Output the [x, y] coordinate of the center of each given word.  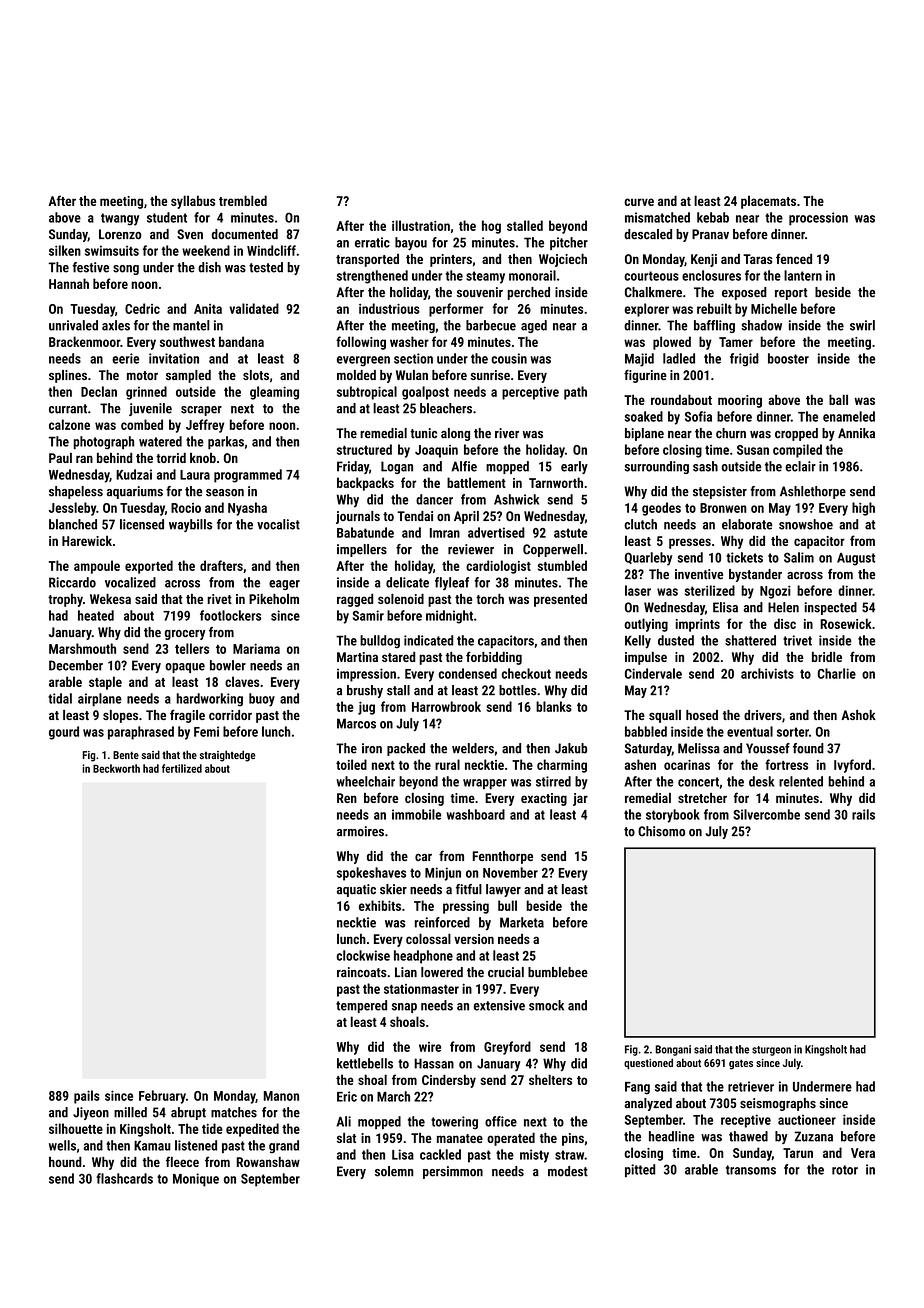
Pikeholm [274, 599]
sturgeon [771, 1051]
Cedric [142, 308]
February [162, 1097]
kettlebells [365, 1063]
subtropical [367, 393]
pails [87, 1097]
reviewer [471, 549]
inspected [831, 608]
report [791, 294]
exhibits [380, 905]
